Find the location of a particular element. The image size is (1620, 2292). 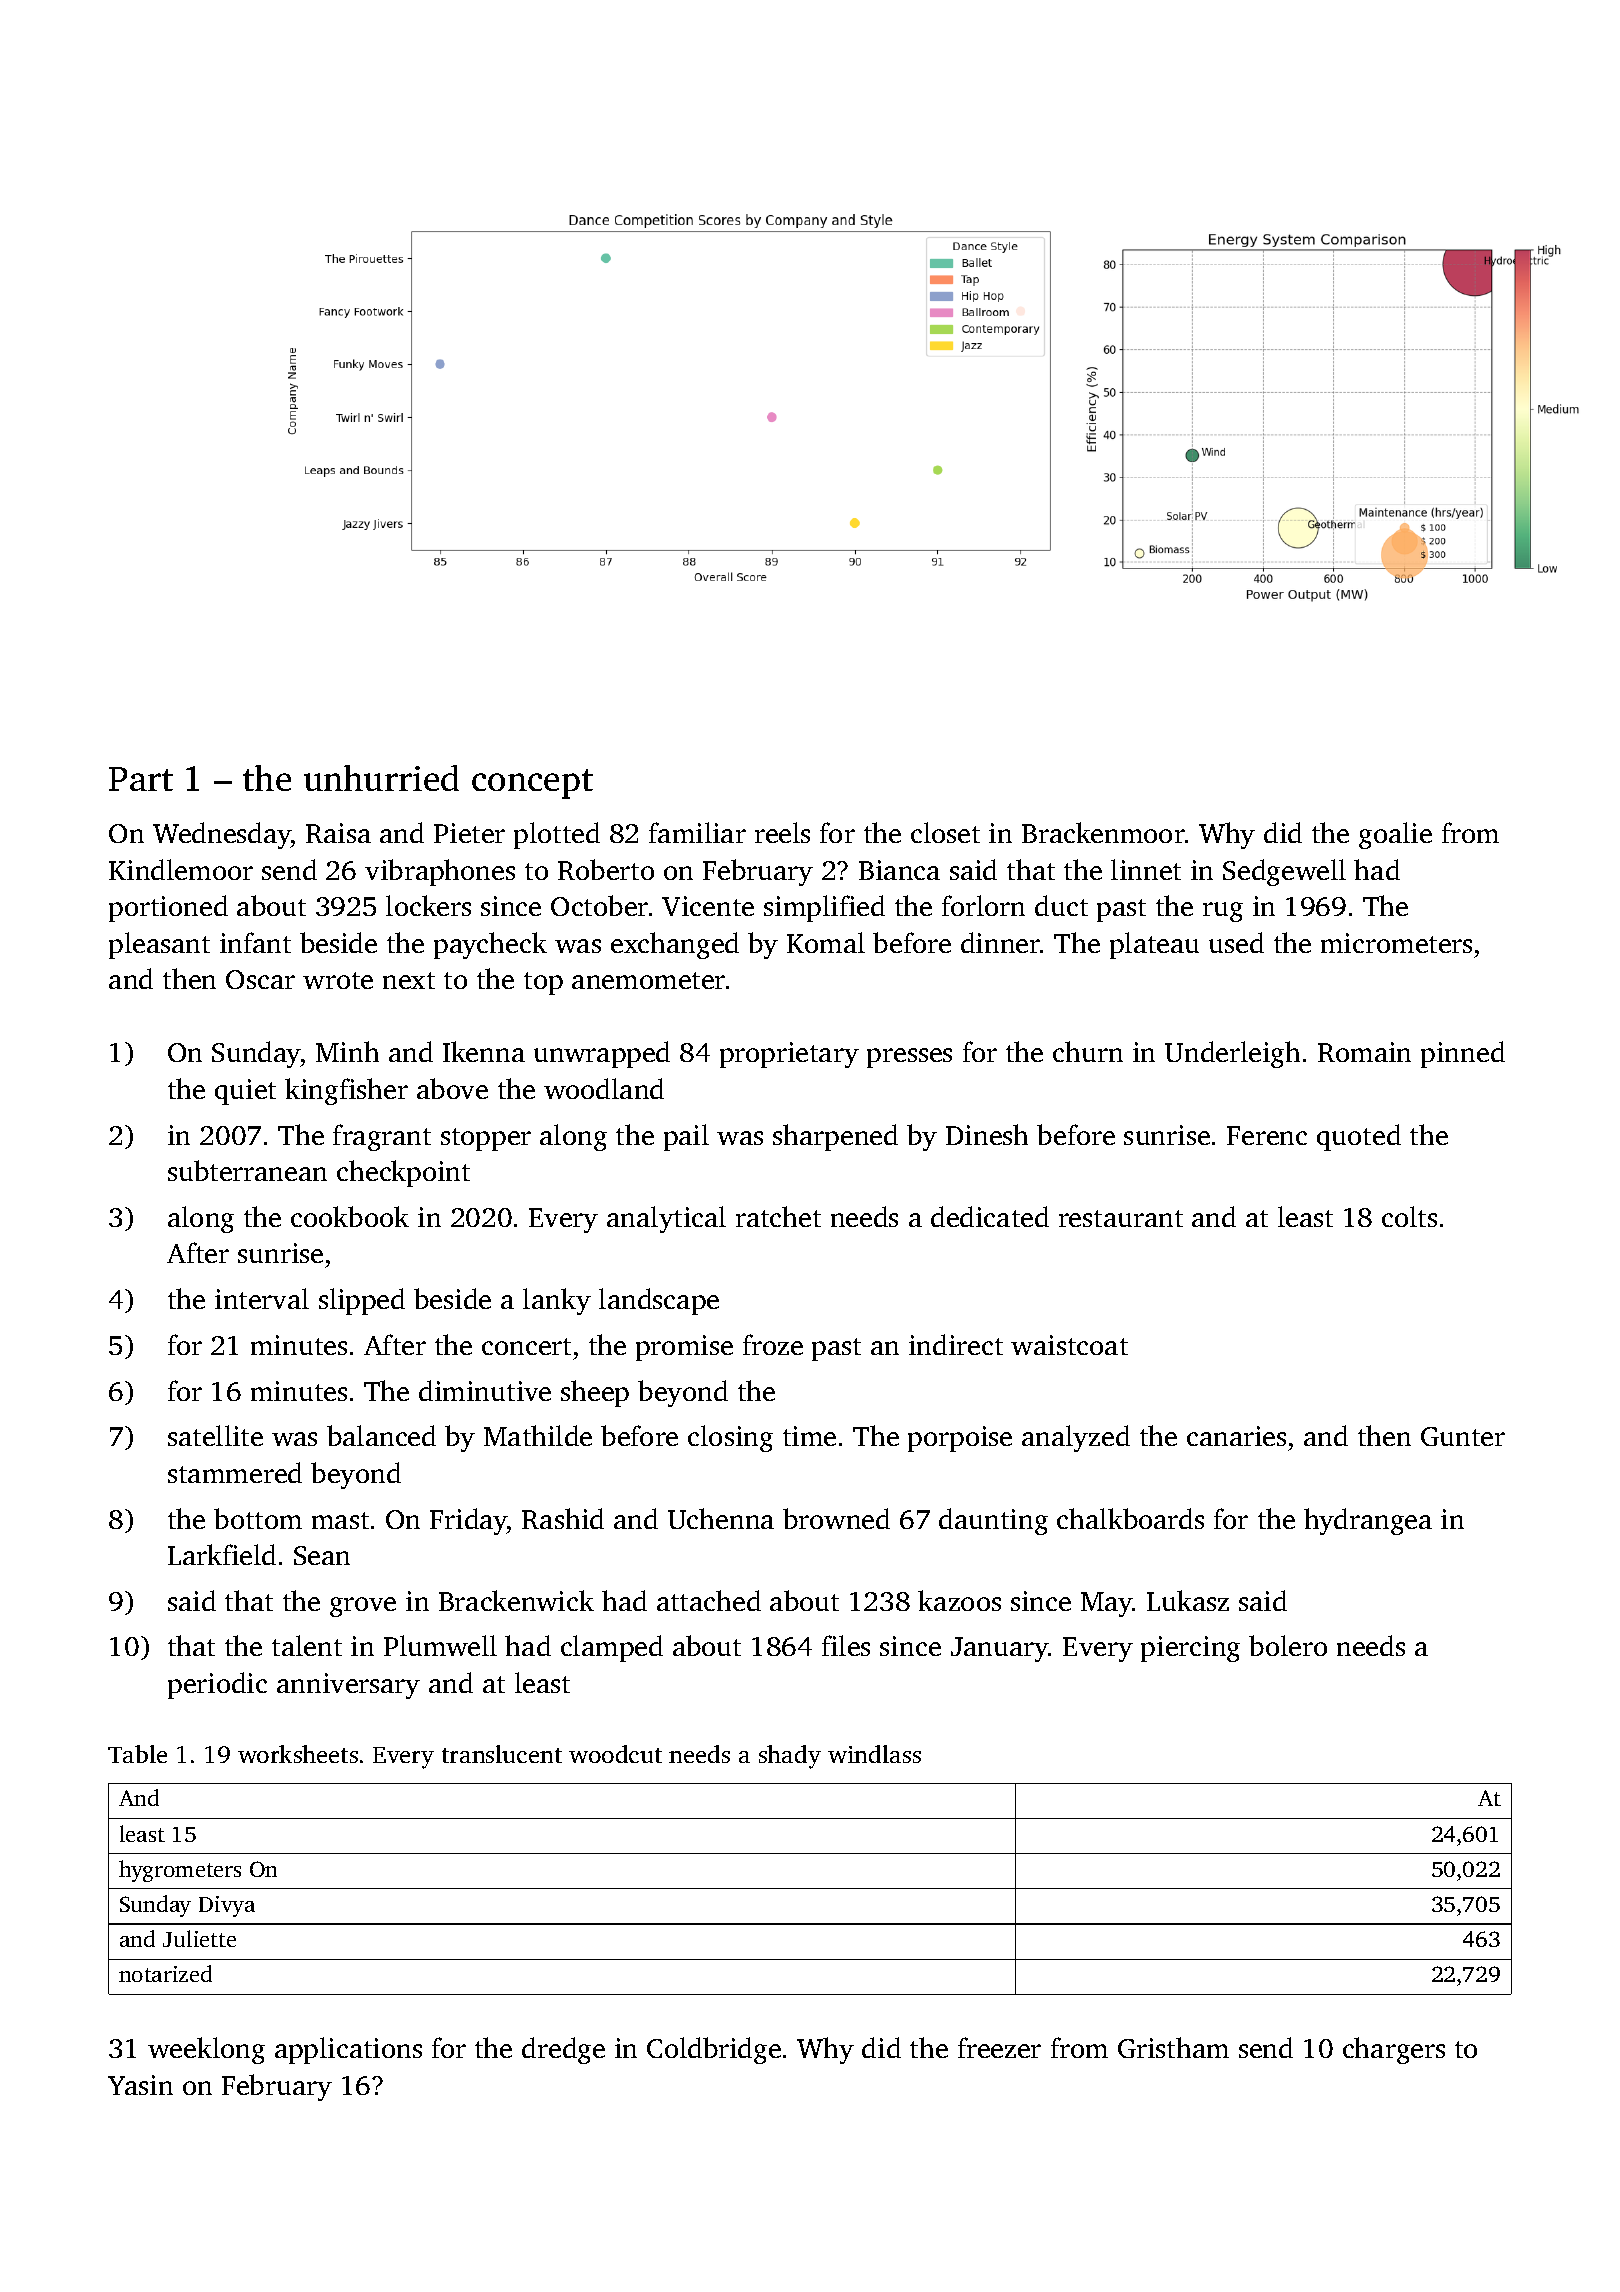

Sedgewell is located at coordinates (1284, 872).
